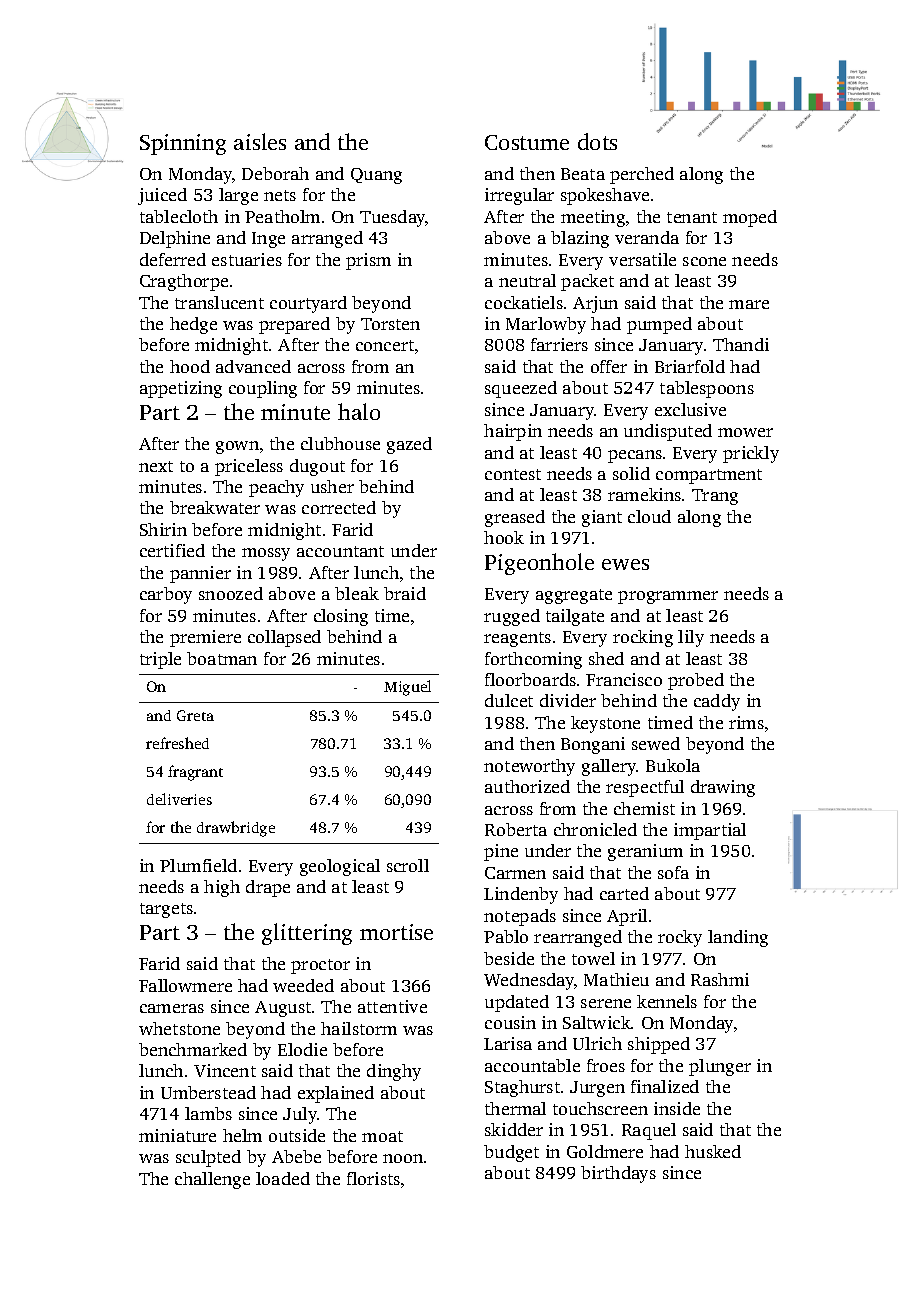  I want to click on contest, so click(513, 474).
